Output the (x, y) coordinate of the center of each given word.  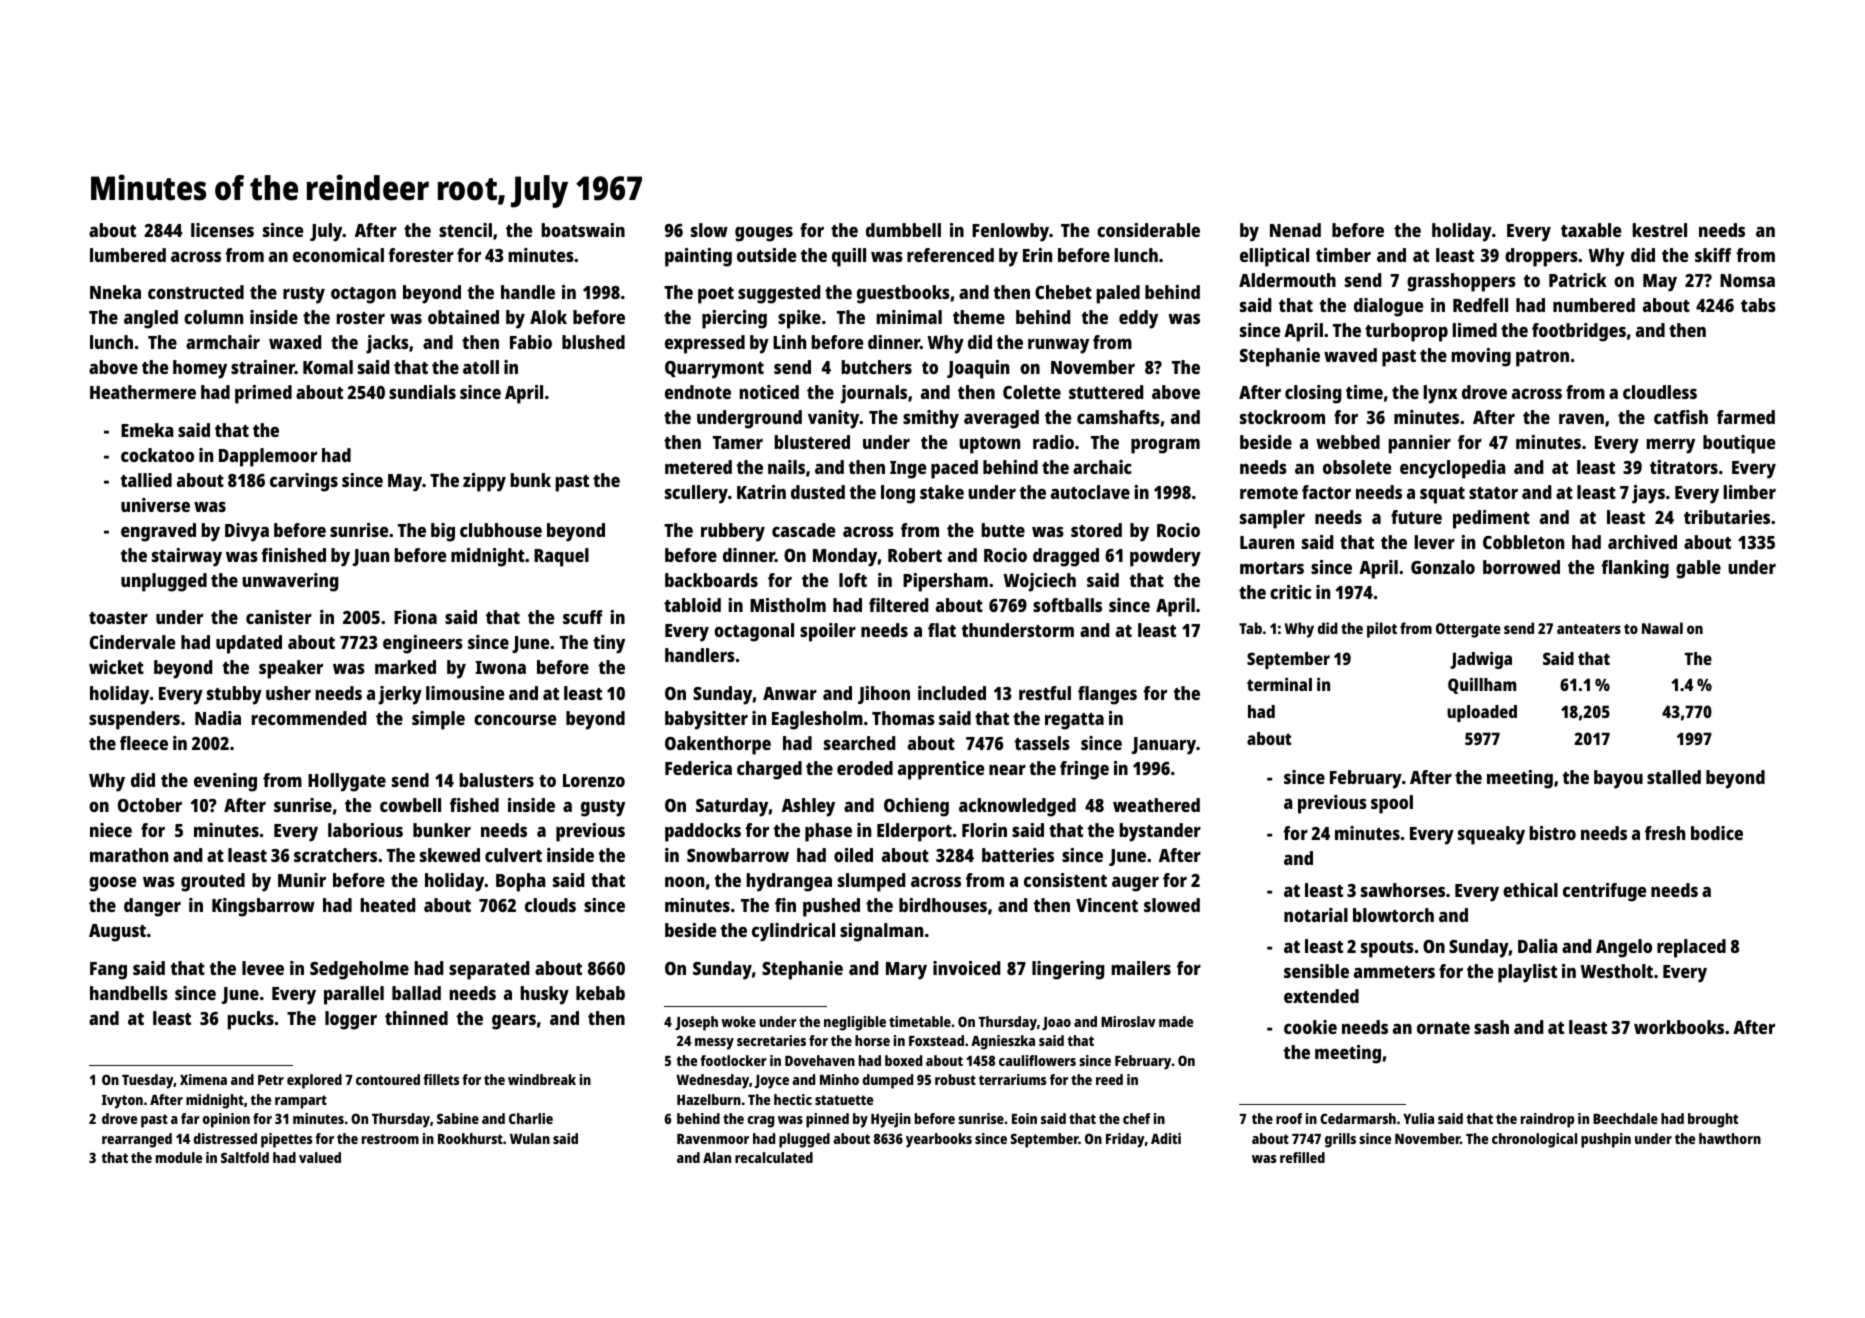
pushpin (1606, 1140)
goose (112, 884)
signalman (881, 932)
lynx (1440, 394)
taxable (1591, 230)
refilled (1302, 1157)
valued (320, 1157)
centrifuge (1604, 892)
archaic (1102, 467)
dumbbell (903, 230)
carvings (304, 482)
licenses (222, 230)
